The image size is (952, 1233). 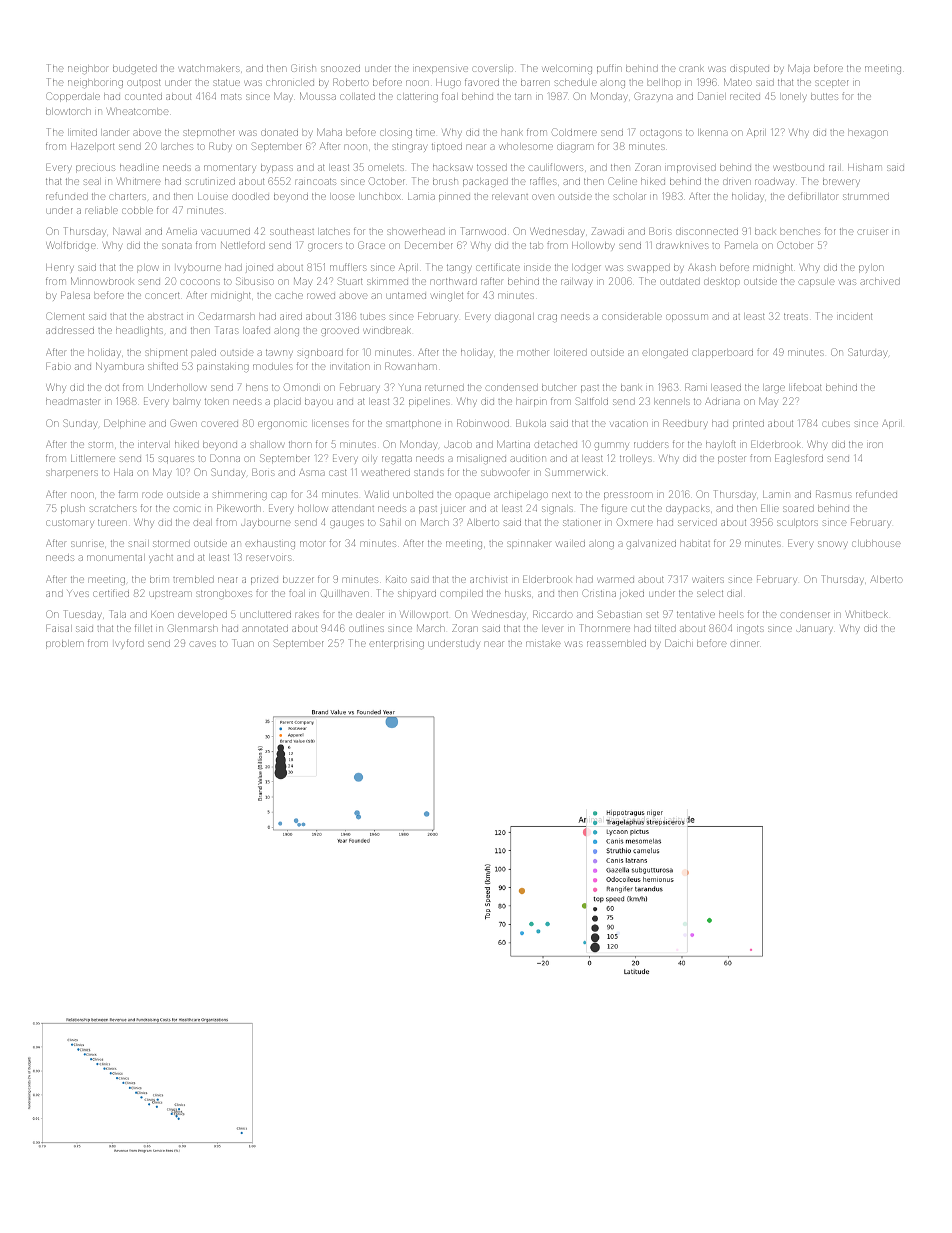 What do you see at coordinates (536, 245) in the screenshot?
I see `tab` at bounding box center [536, 245].
